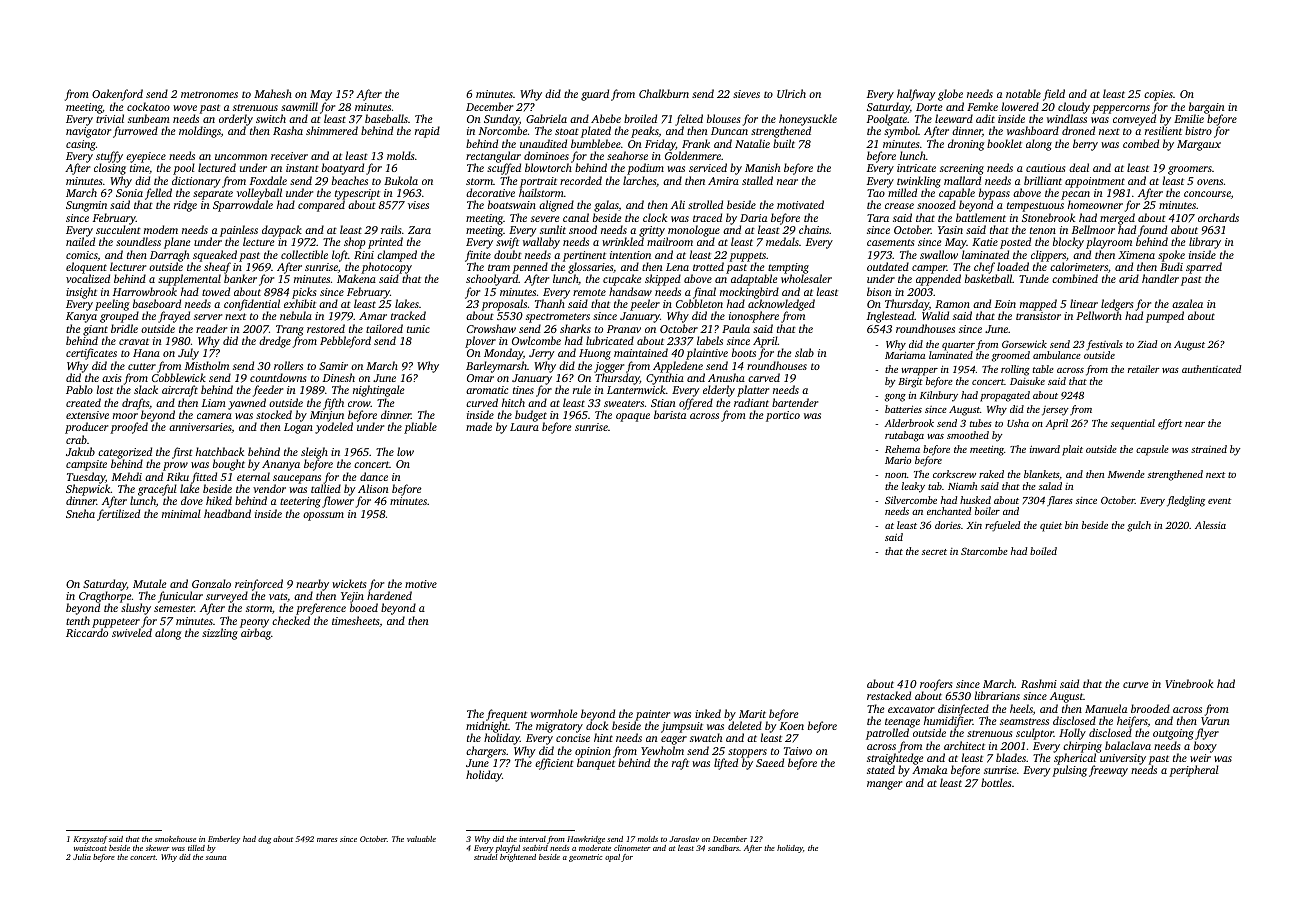 Image resolution: width=1308 pixels, height=924 pixels. Describe the element at coordinates (1194, 771) in the screenshot. I see `peripheral` at that location.
